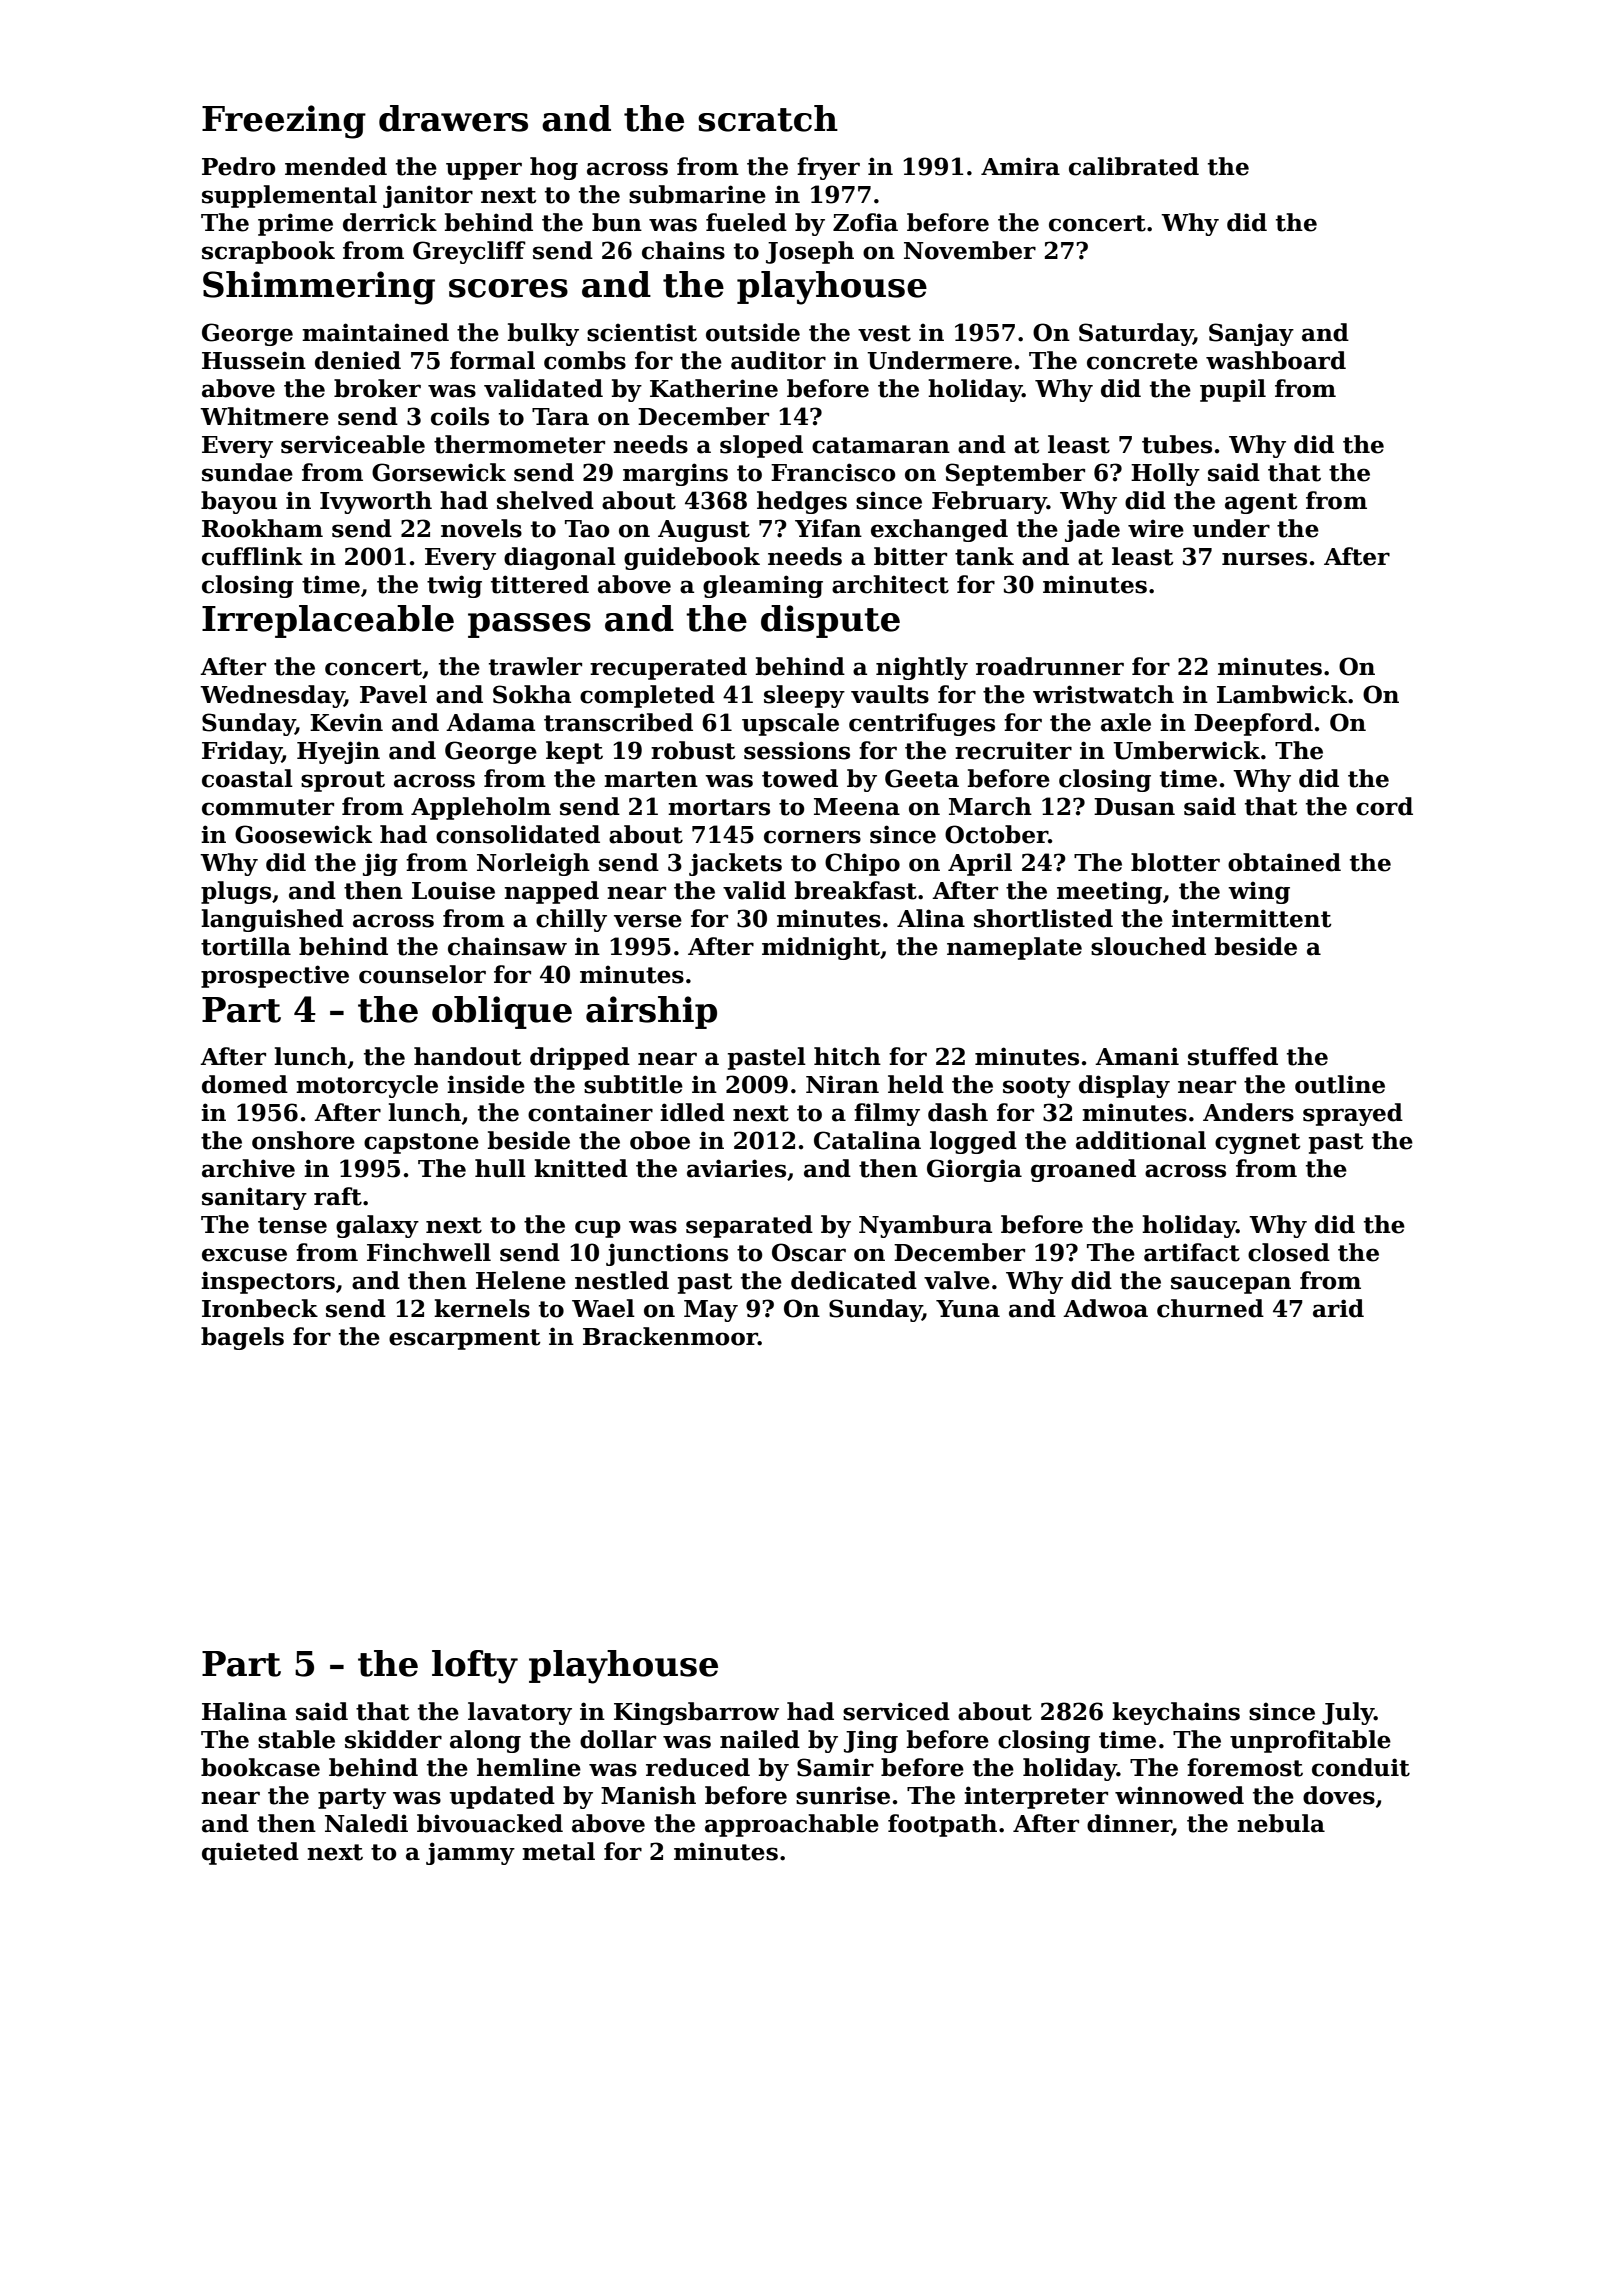  What do you see at coordinates (376, 502) in the screenshot?
I see `Ivyworth` at bounding box center [376, 502].
